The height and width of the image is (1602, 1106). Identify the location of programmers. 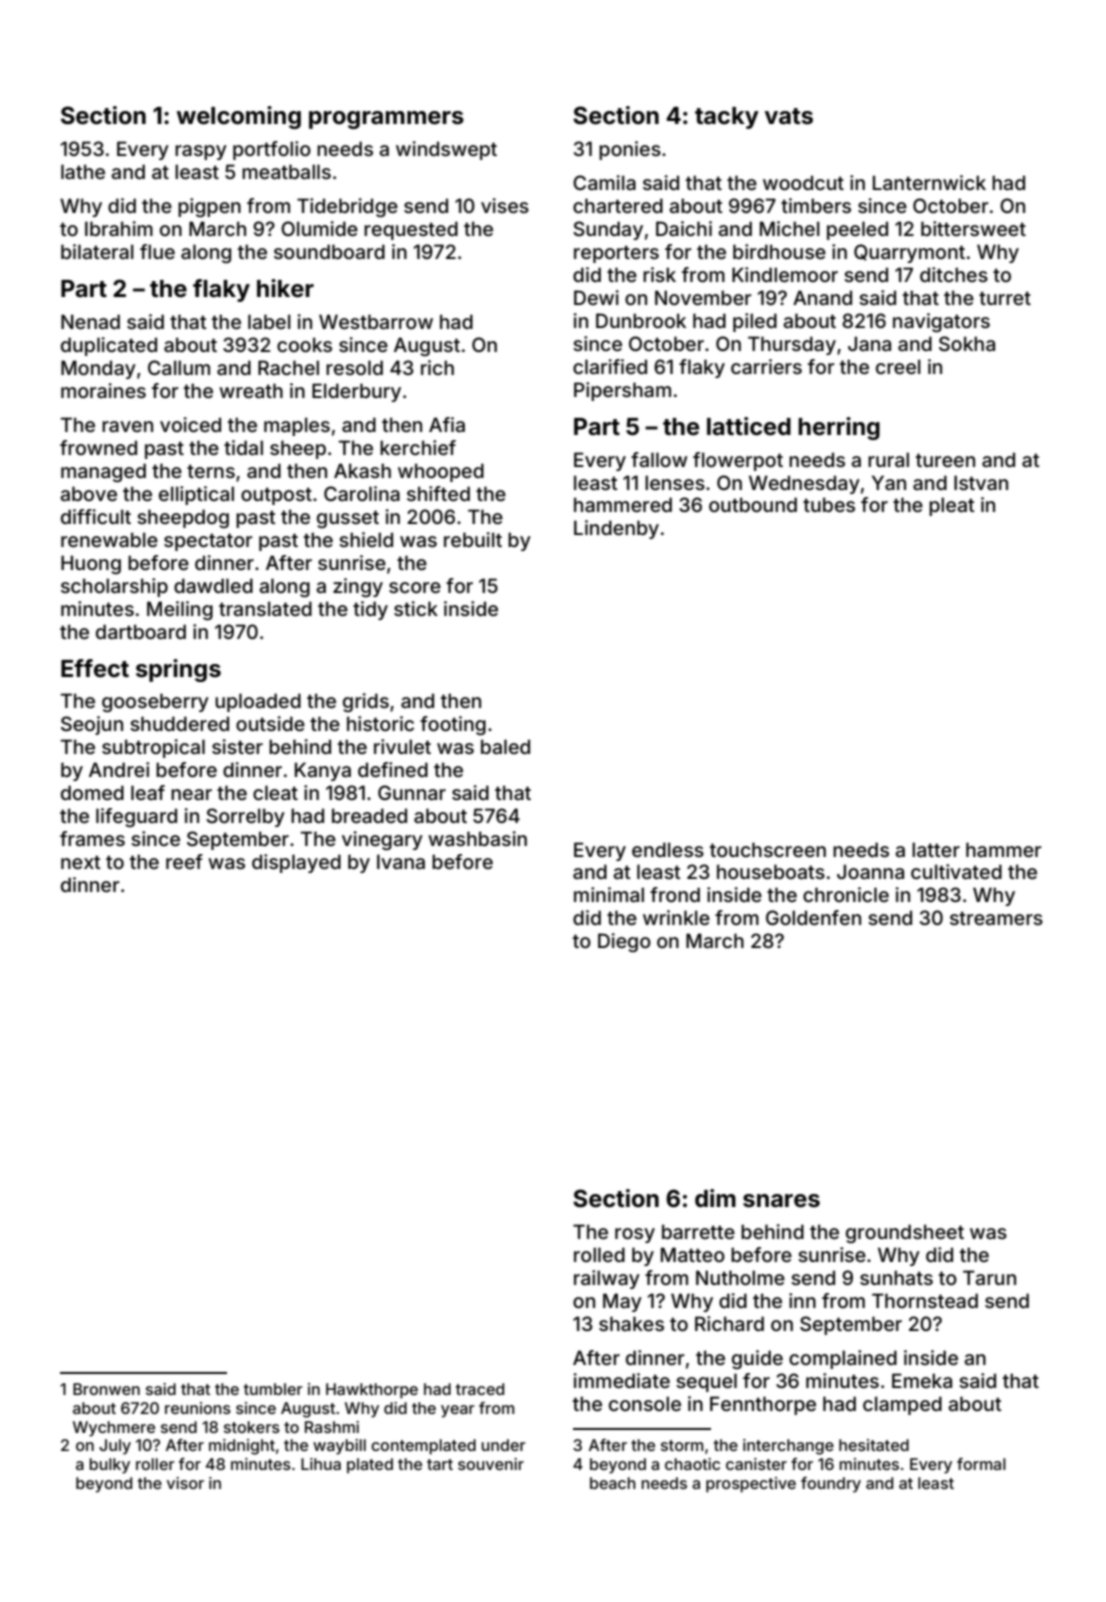
(386, 120).
